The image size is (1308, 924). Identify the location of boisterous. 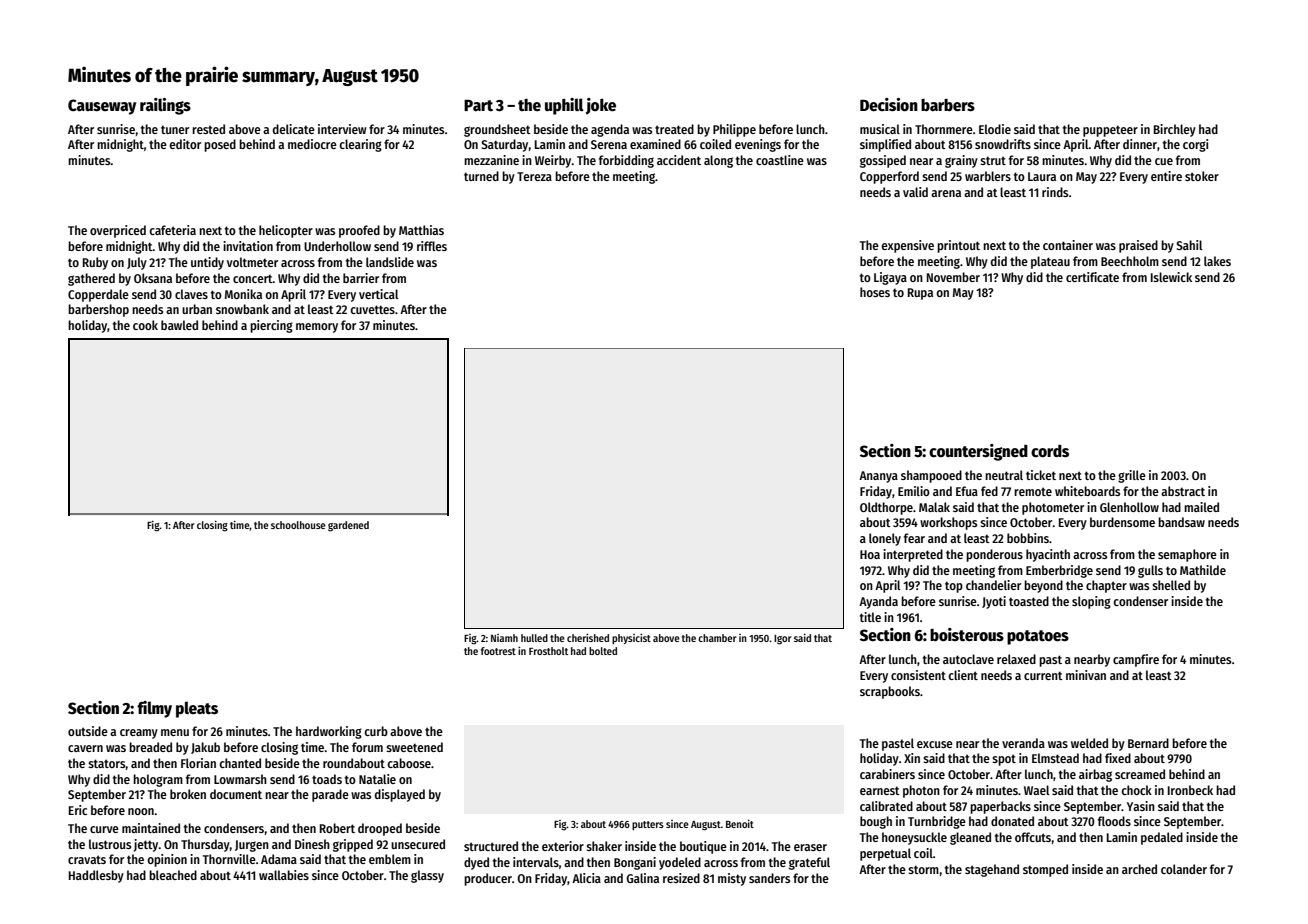
(967, 635).
